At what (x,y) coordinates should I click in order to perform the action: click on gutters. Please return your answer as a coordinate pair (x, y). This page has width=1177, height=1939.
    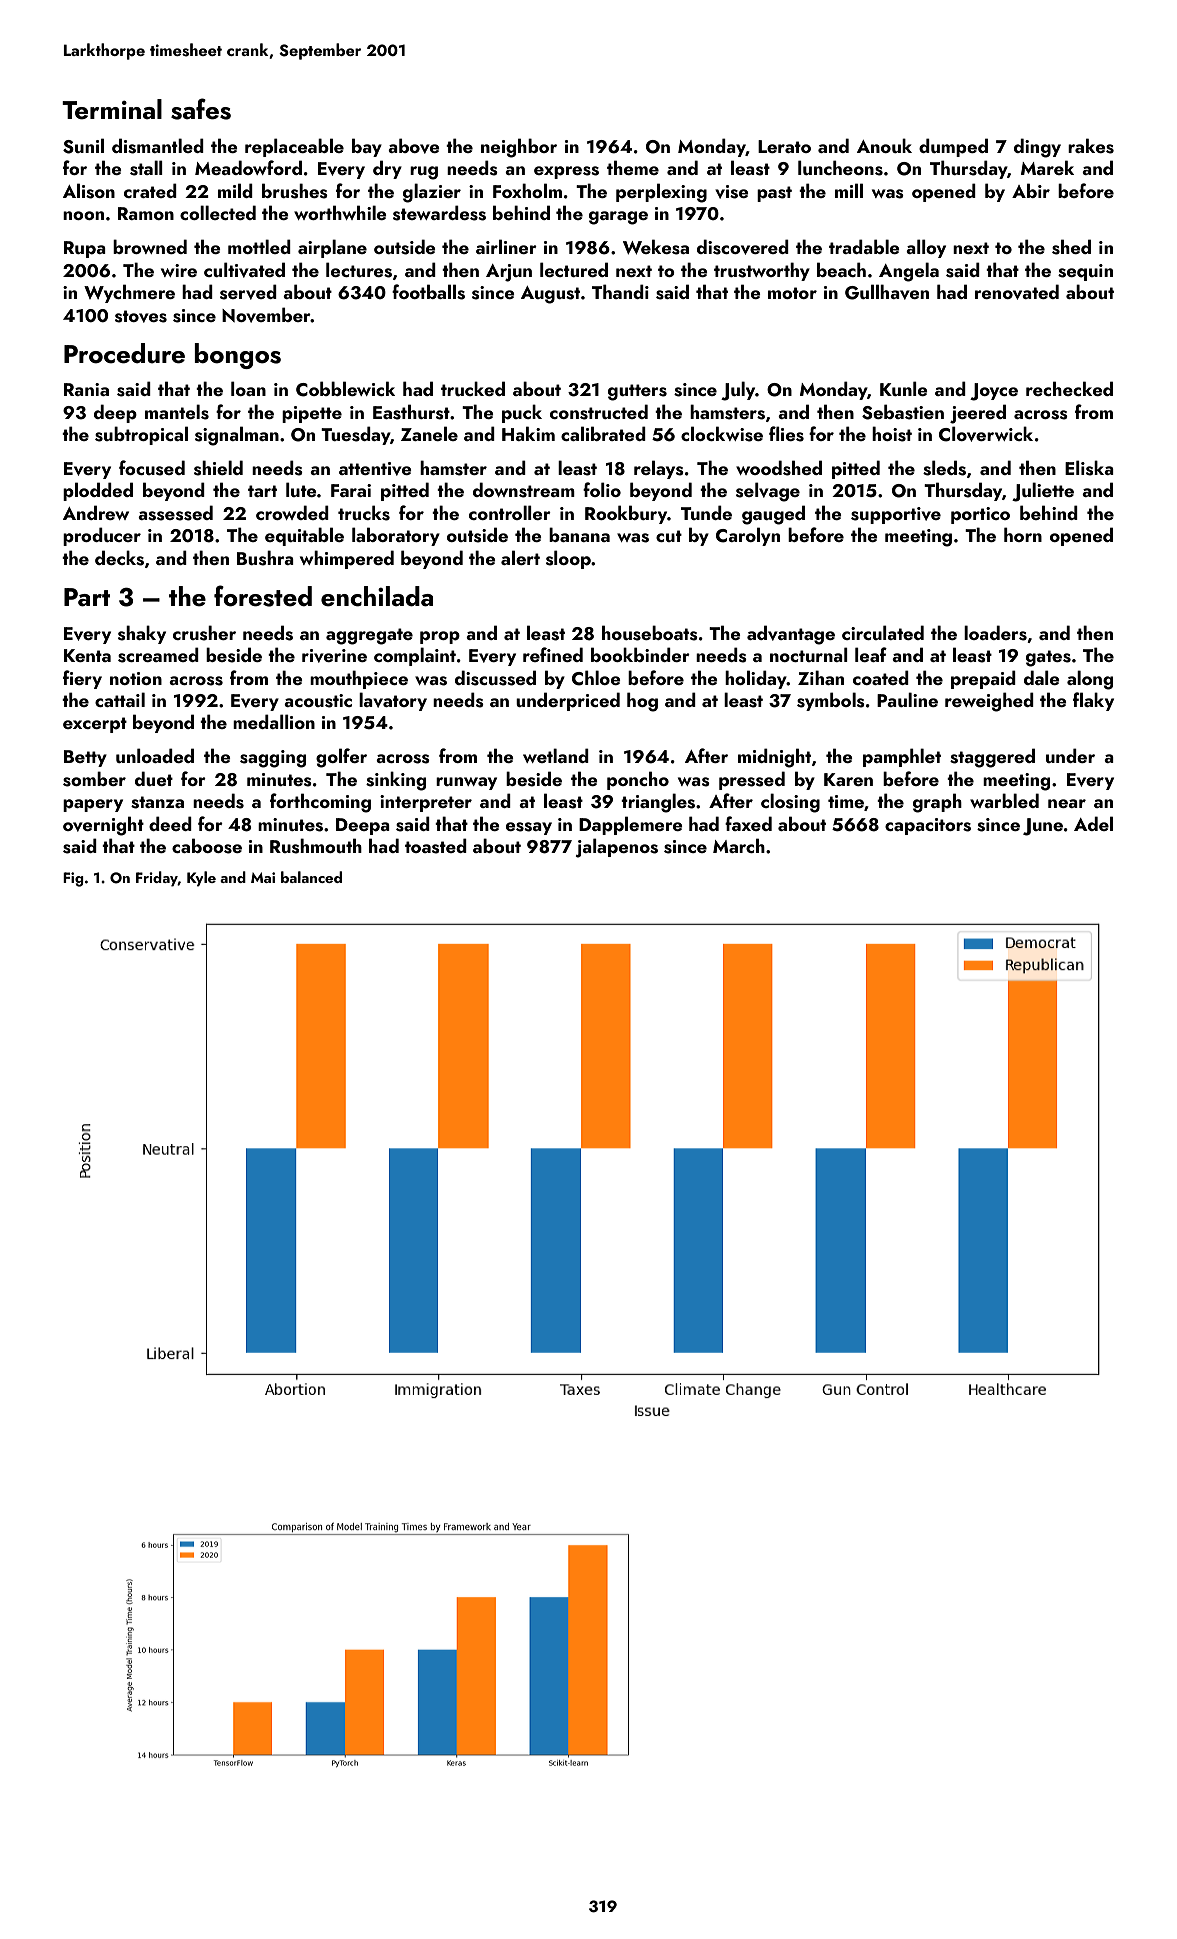
    Looking at the image, I should click on (637, 392).
